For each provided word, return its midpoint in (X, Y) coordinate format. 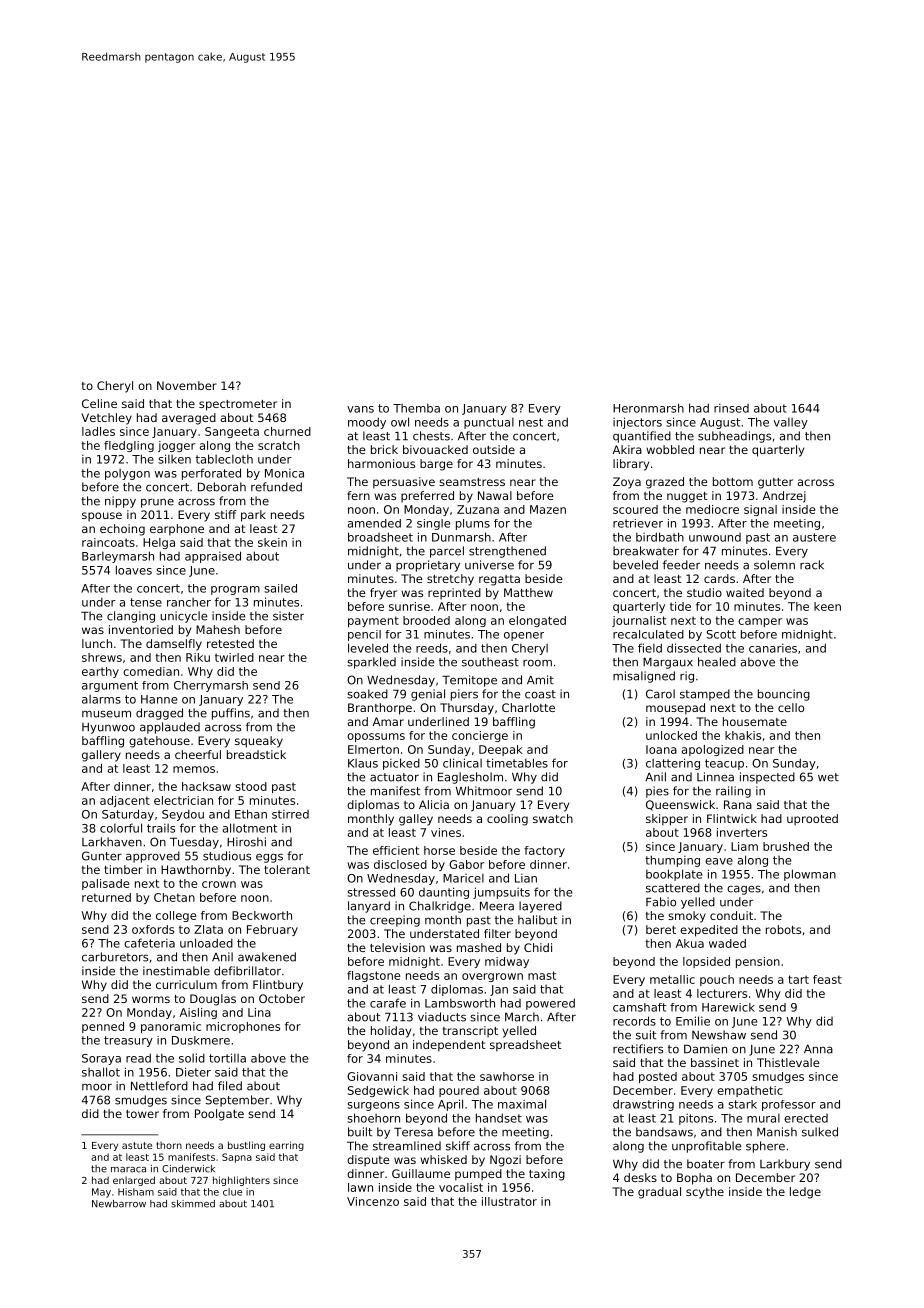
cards (719, 578)
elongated (537, 621)
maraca (128, 1170)
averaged (189, 419)
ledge (805, 1193)
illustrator (509, 1201)
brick (384, 449)
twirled (234, 657)
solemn (774, 565)
